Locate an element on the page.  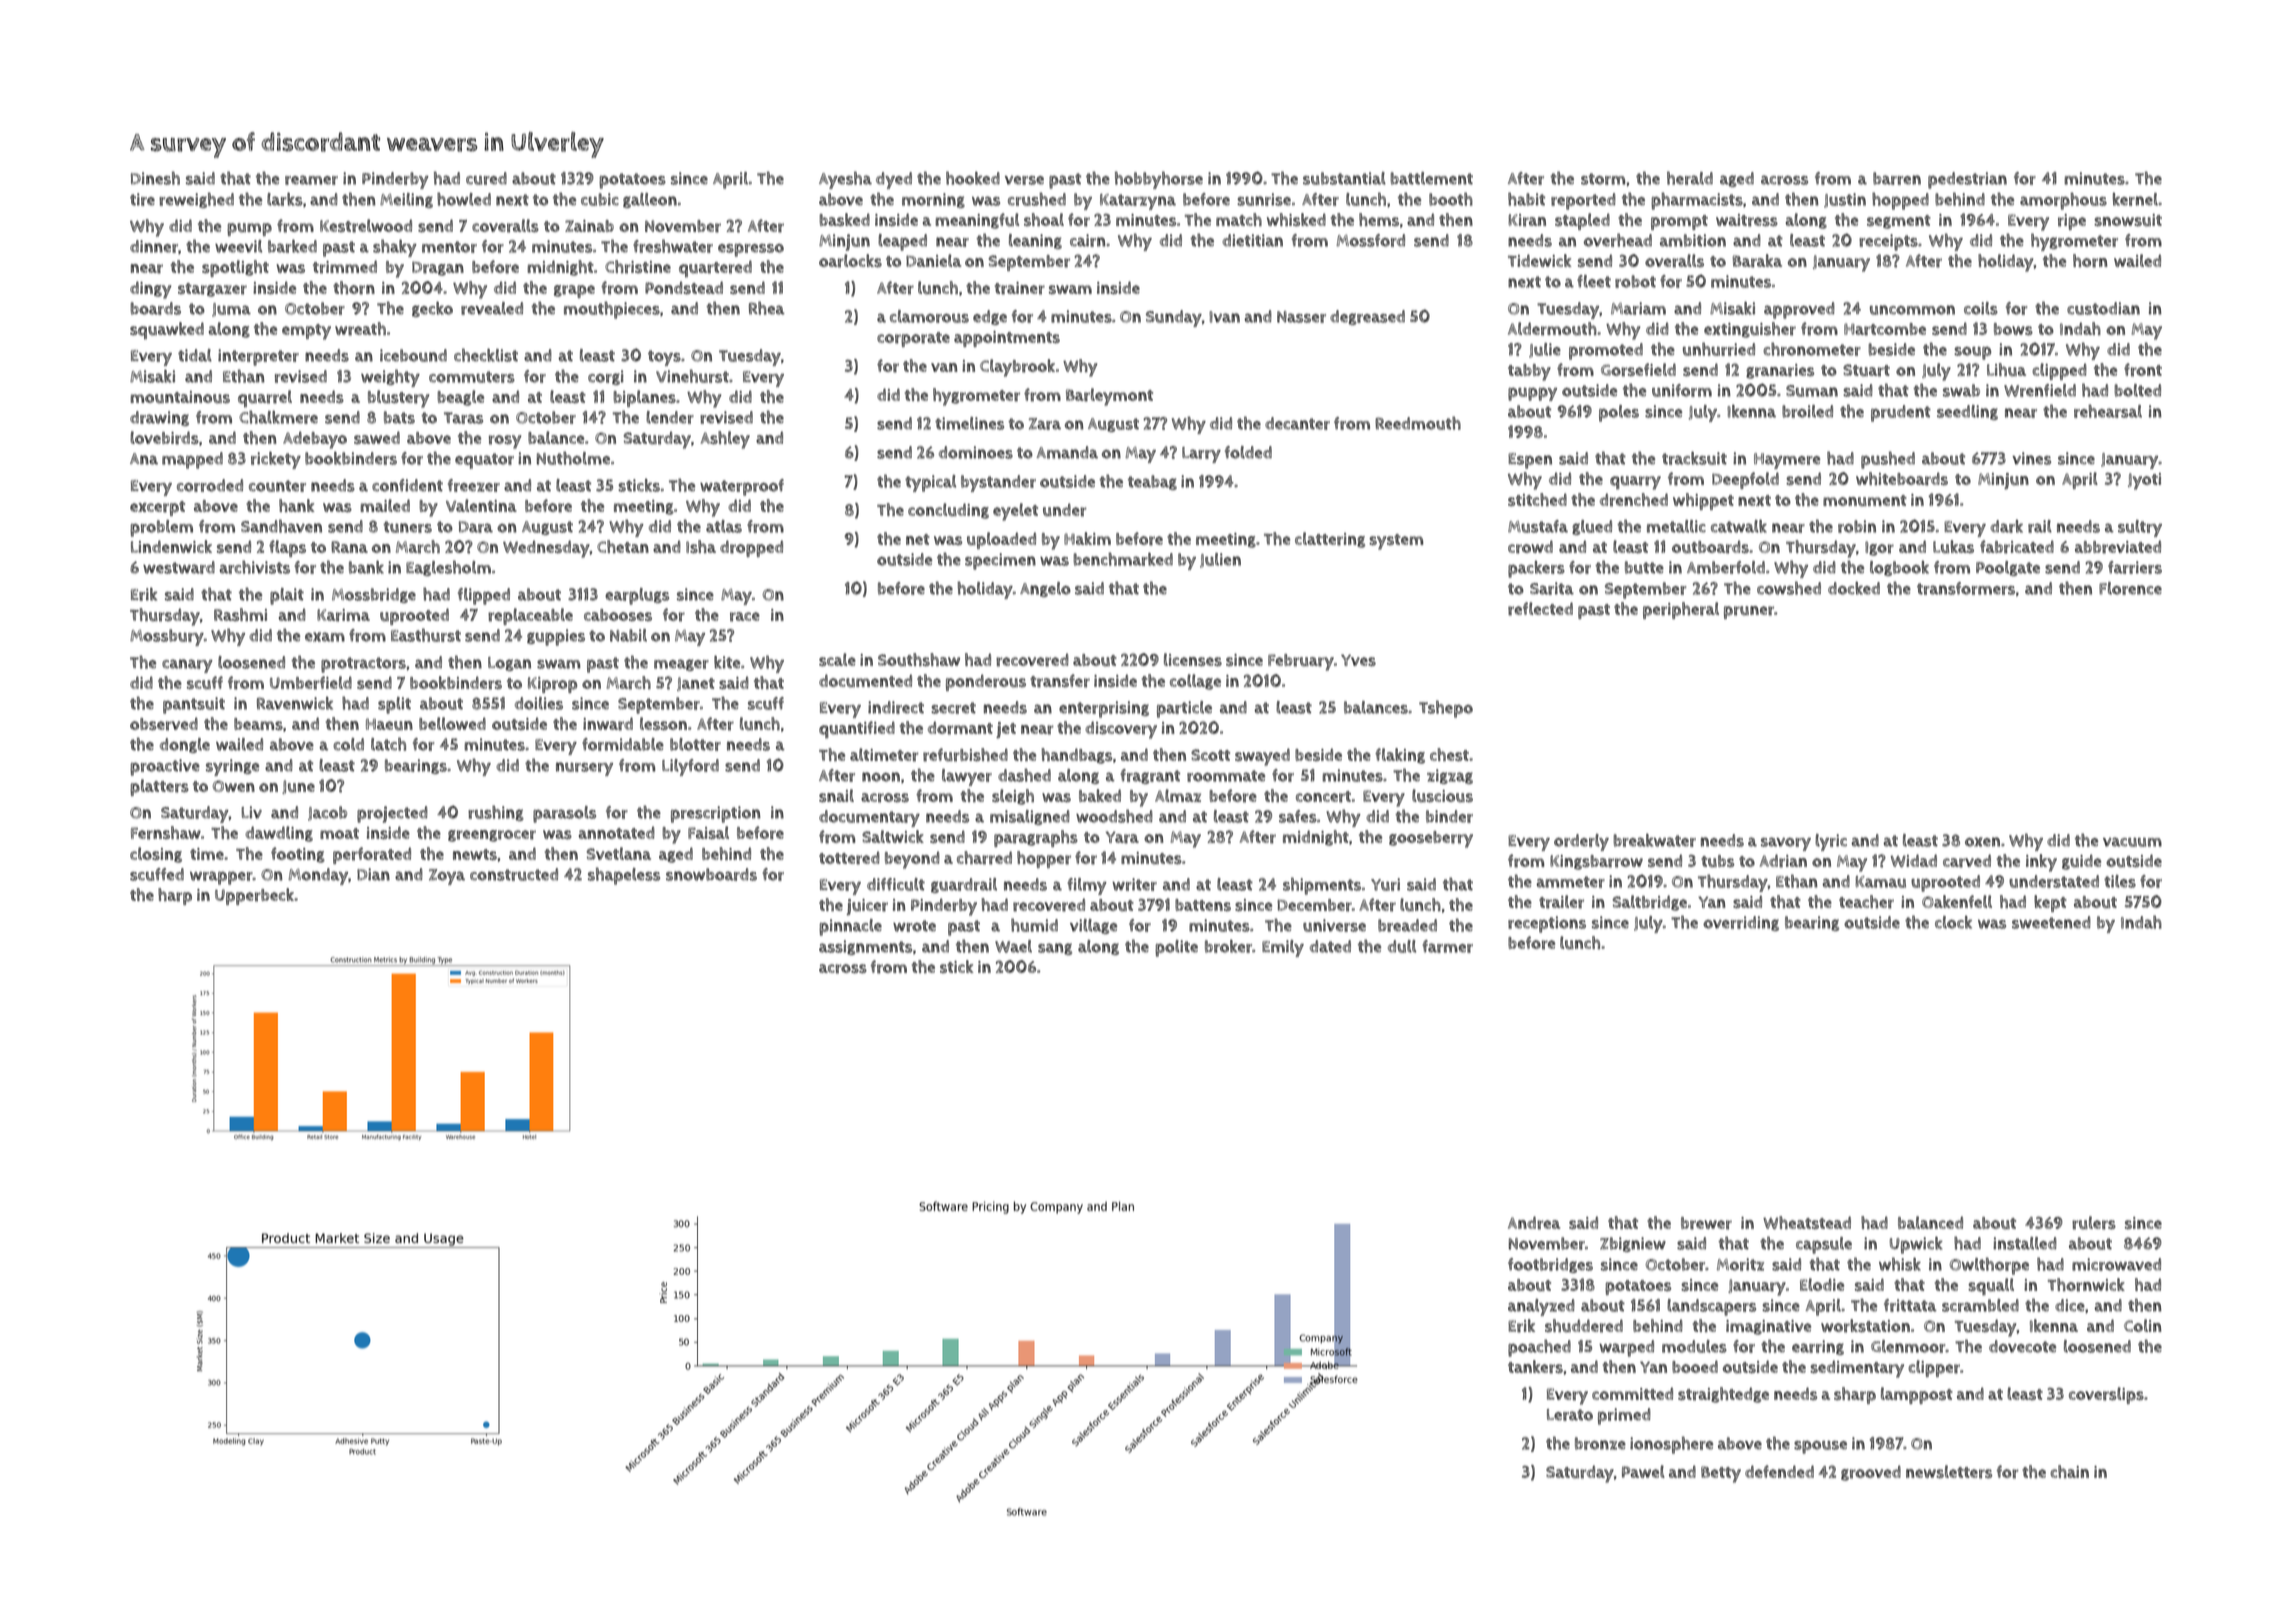
snowsuit is located at coordinates (2128, 220).
